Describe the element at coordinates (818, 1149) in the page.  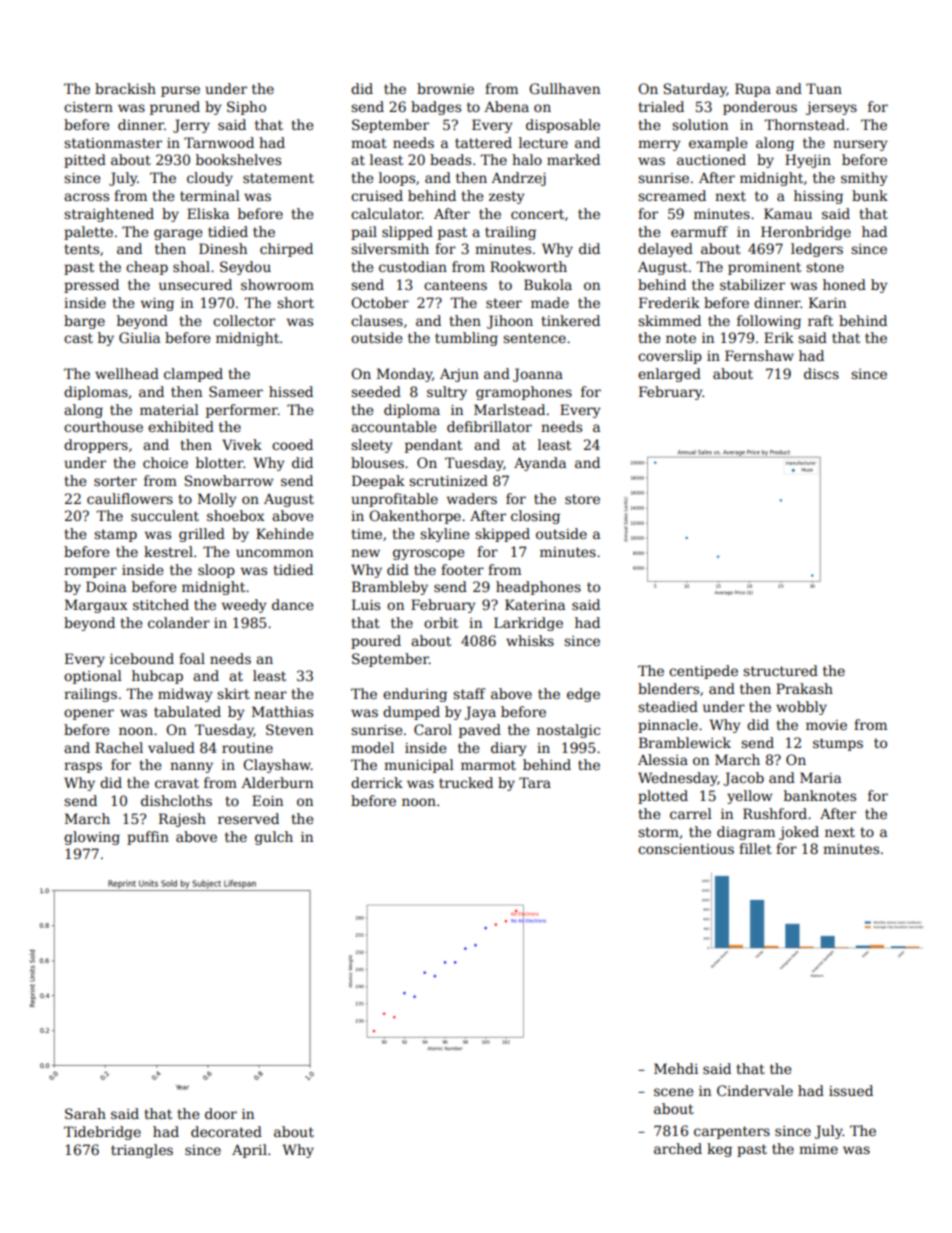
I see `mime` at that location.
